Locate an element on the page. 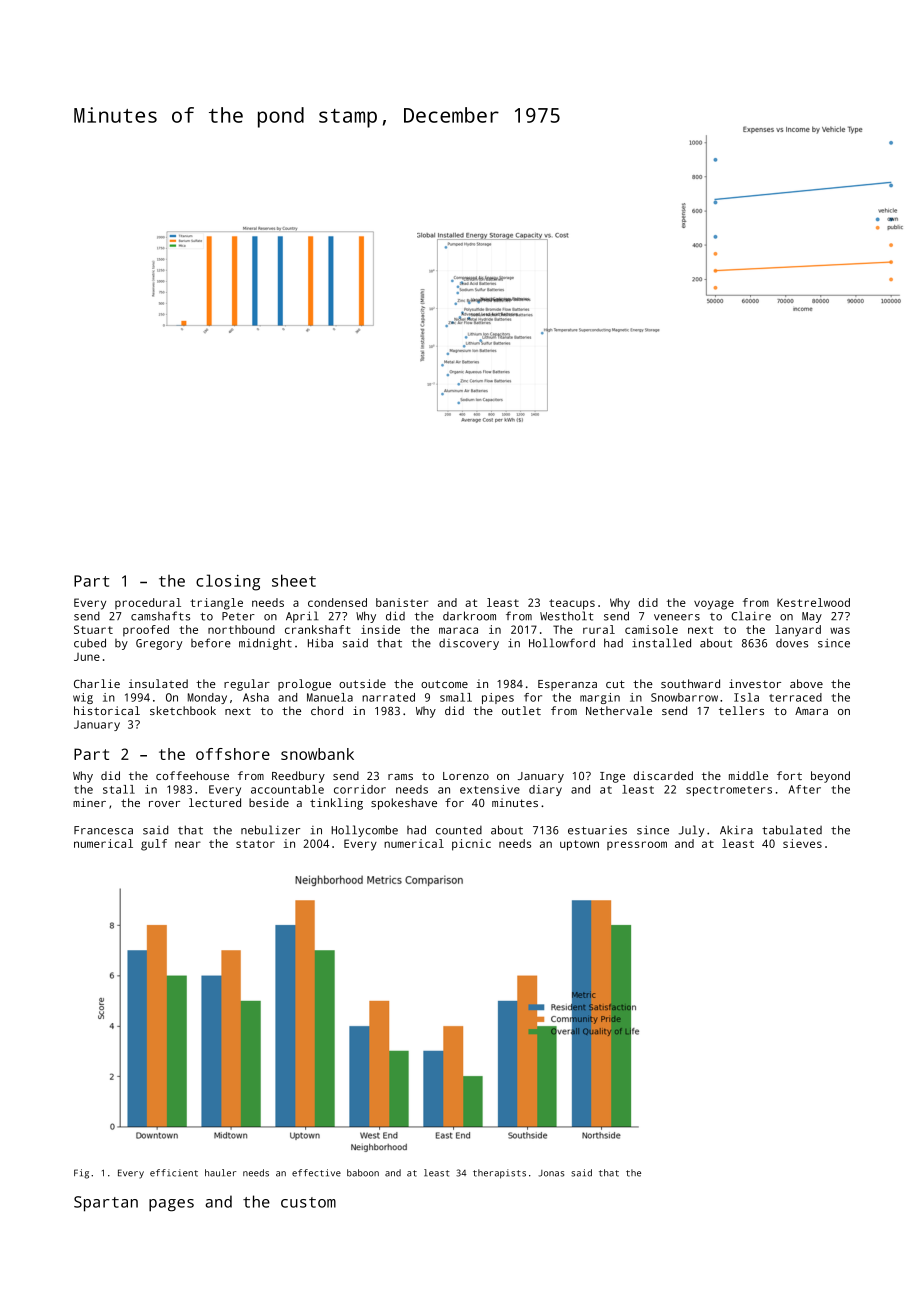 The height and width of the image is (1308, 924). procedural is located at coordinates (148, 603).
